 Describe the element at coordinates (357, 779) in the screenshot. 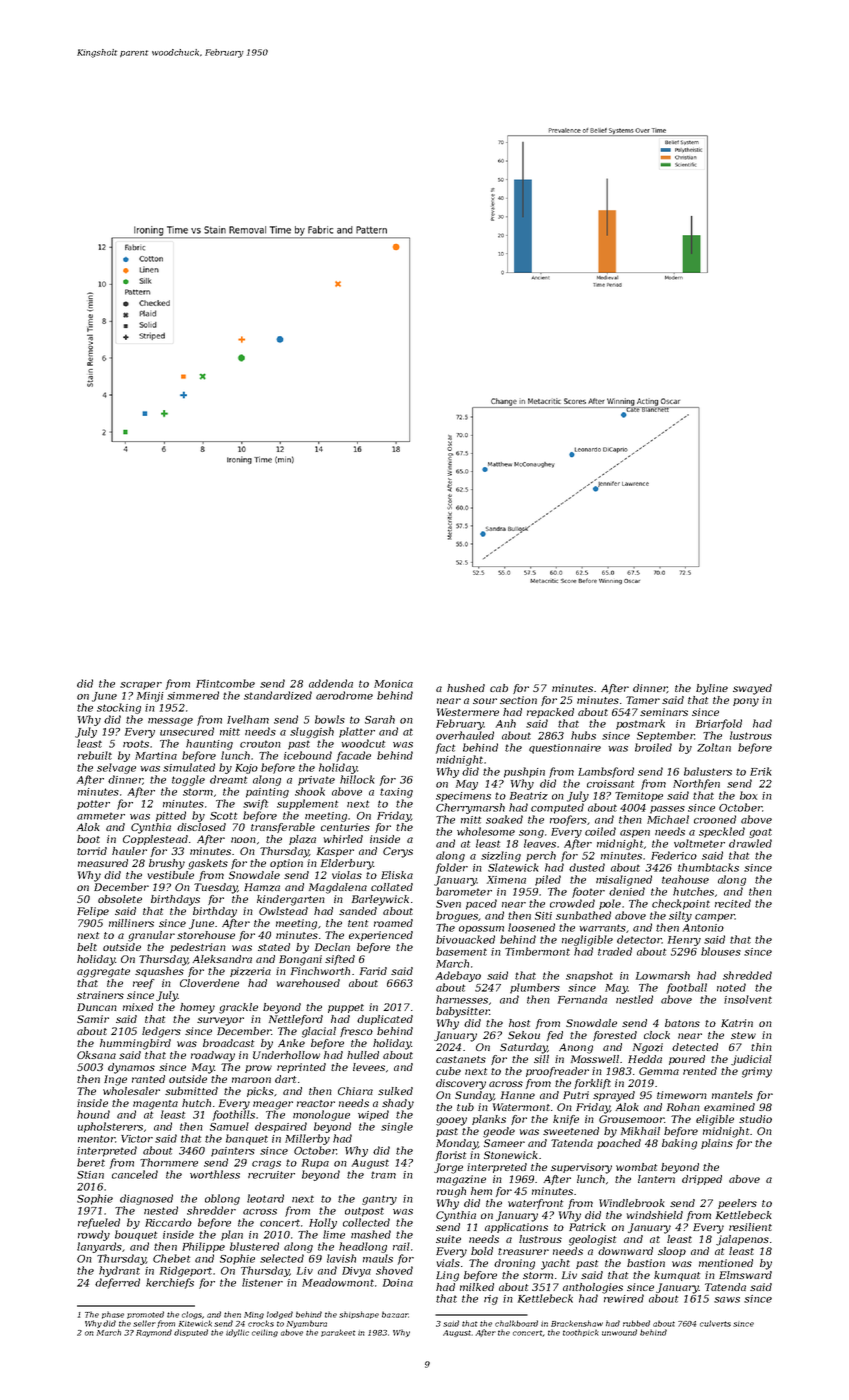

I see `hillock` at that location.
